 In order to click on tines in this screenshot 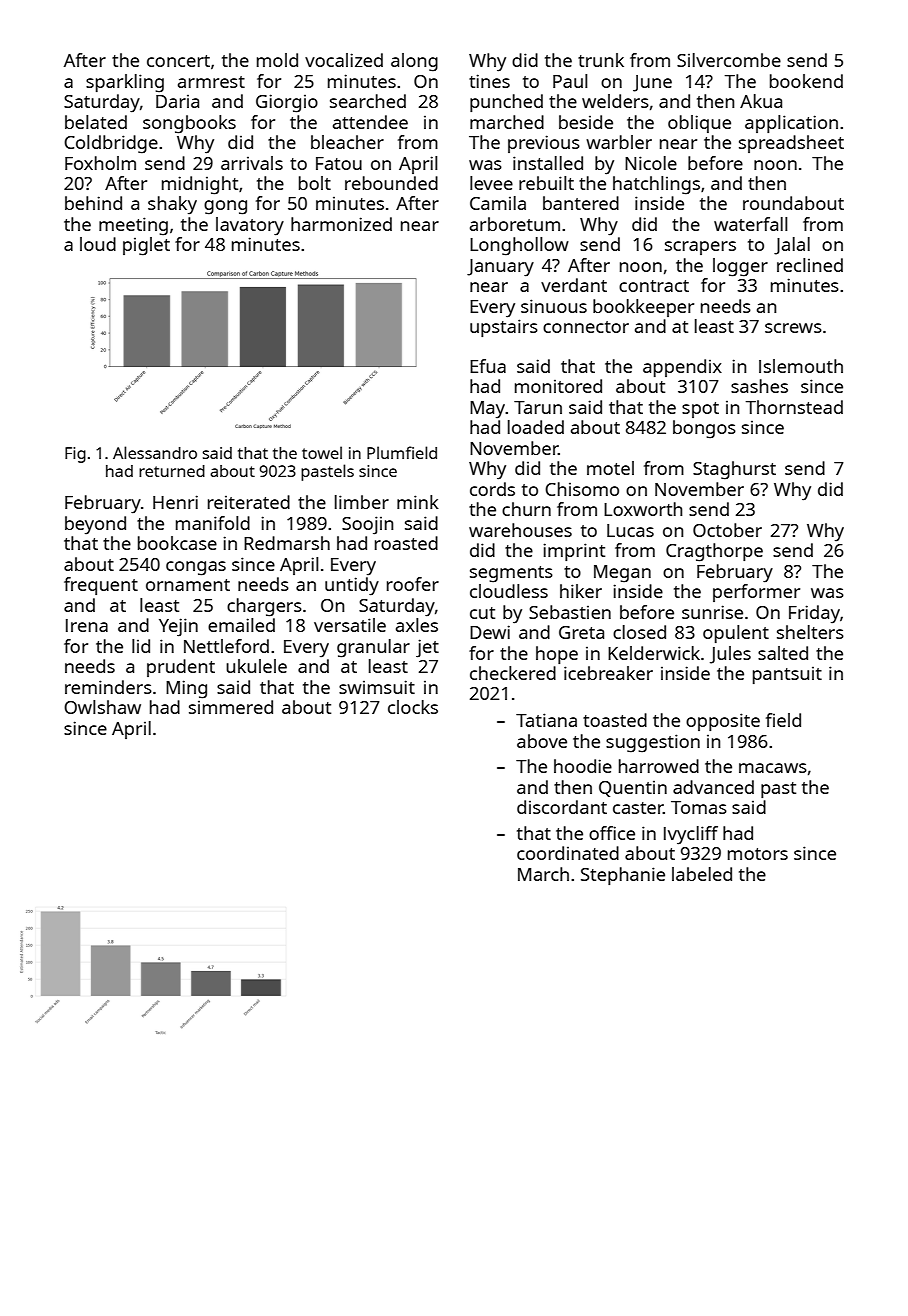, I will do `click(489, 81)`.
